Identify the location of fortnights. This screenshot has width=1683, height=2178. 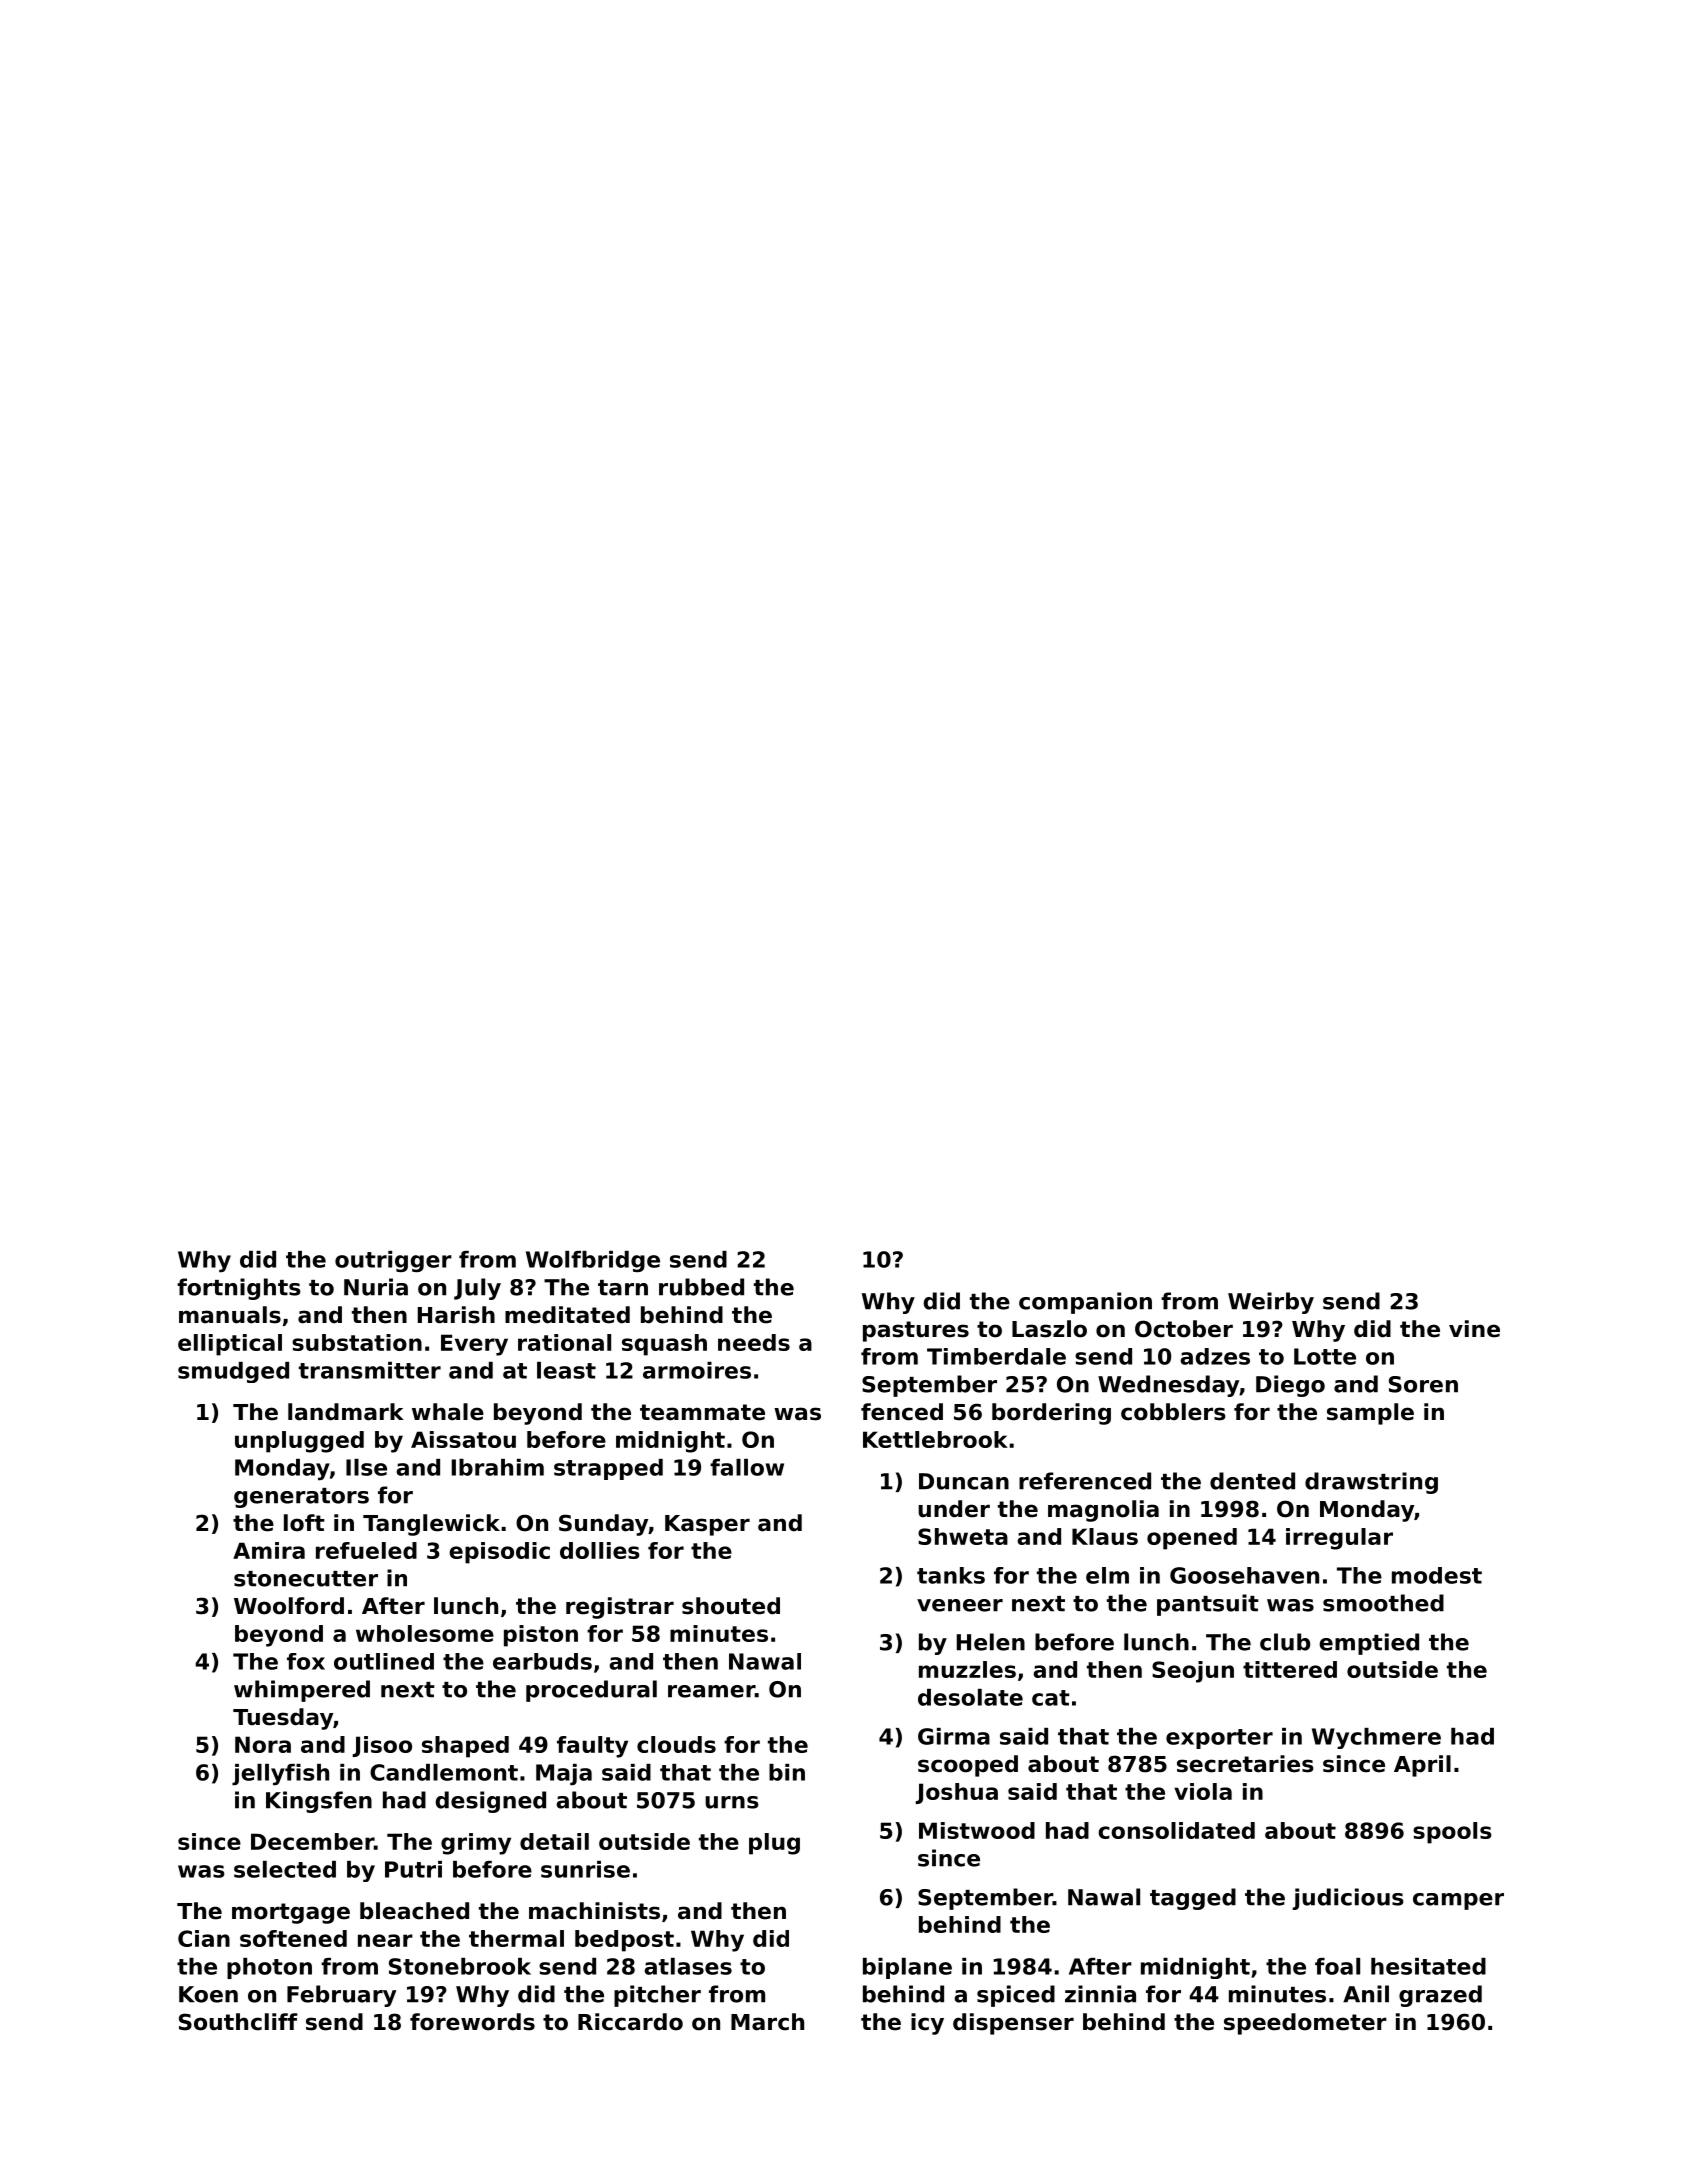
(239, 1289).
